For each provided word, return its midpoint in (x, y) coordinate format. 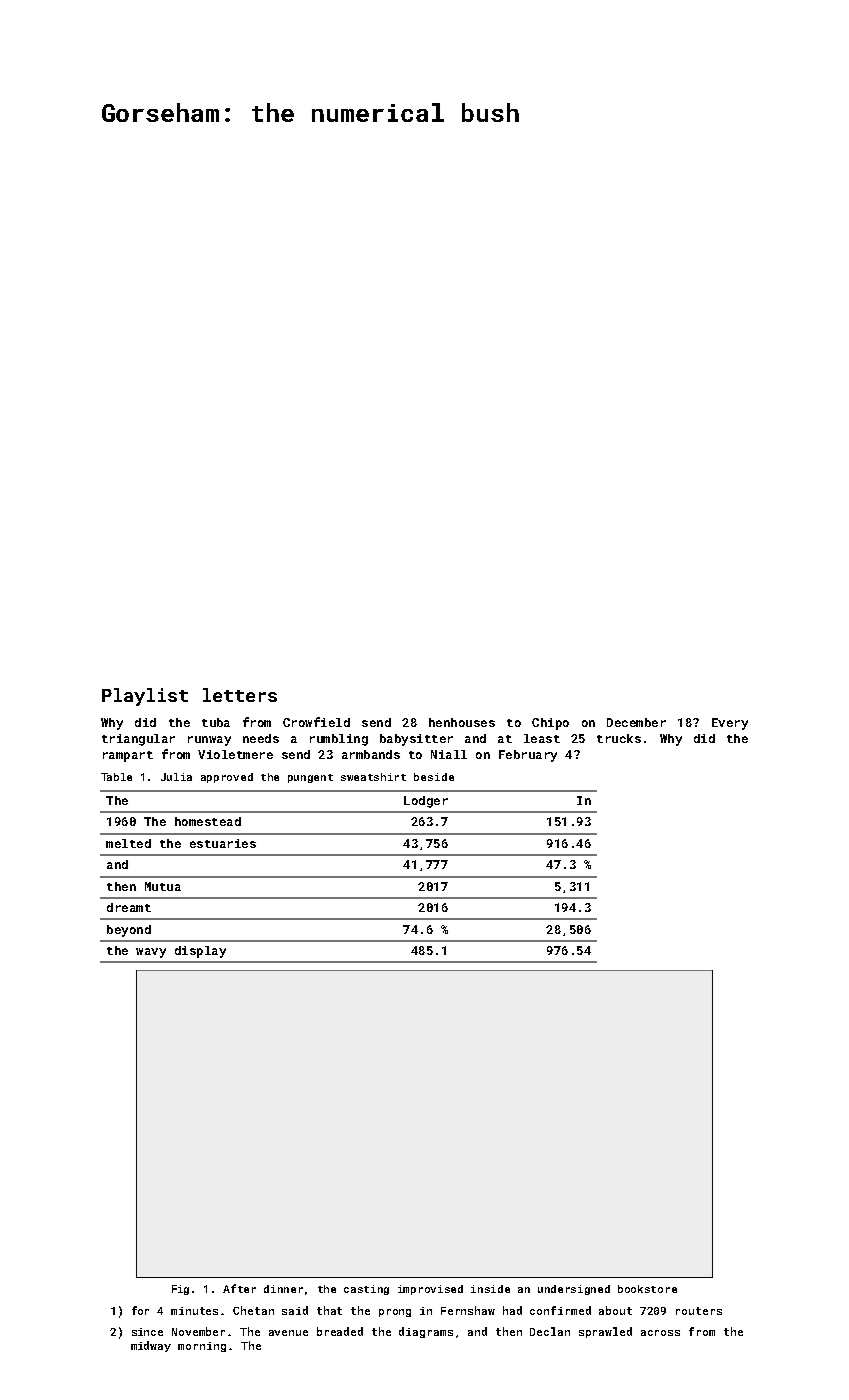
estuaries (223, 843)
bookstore (647, 1289)
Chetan (253, 1310)
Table (116, 777)
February (528, 756)
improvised (430, 1290)
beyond (129, 931)
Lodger (426, 802)
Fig (180, 1290)
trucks (619, 738)
